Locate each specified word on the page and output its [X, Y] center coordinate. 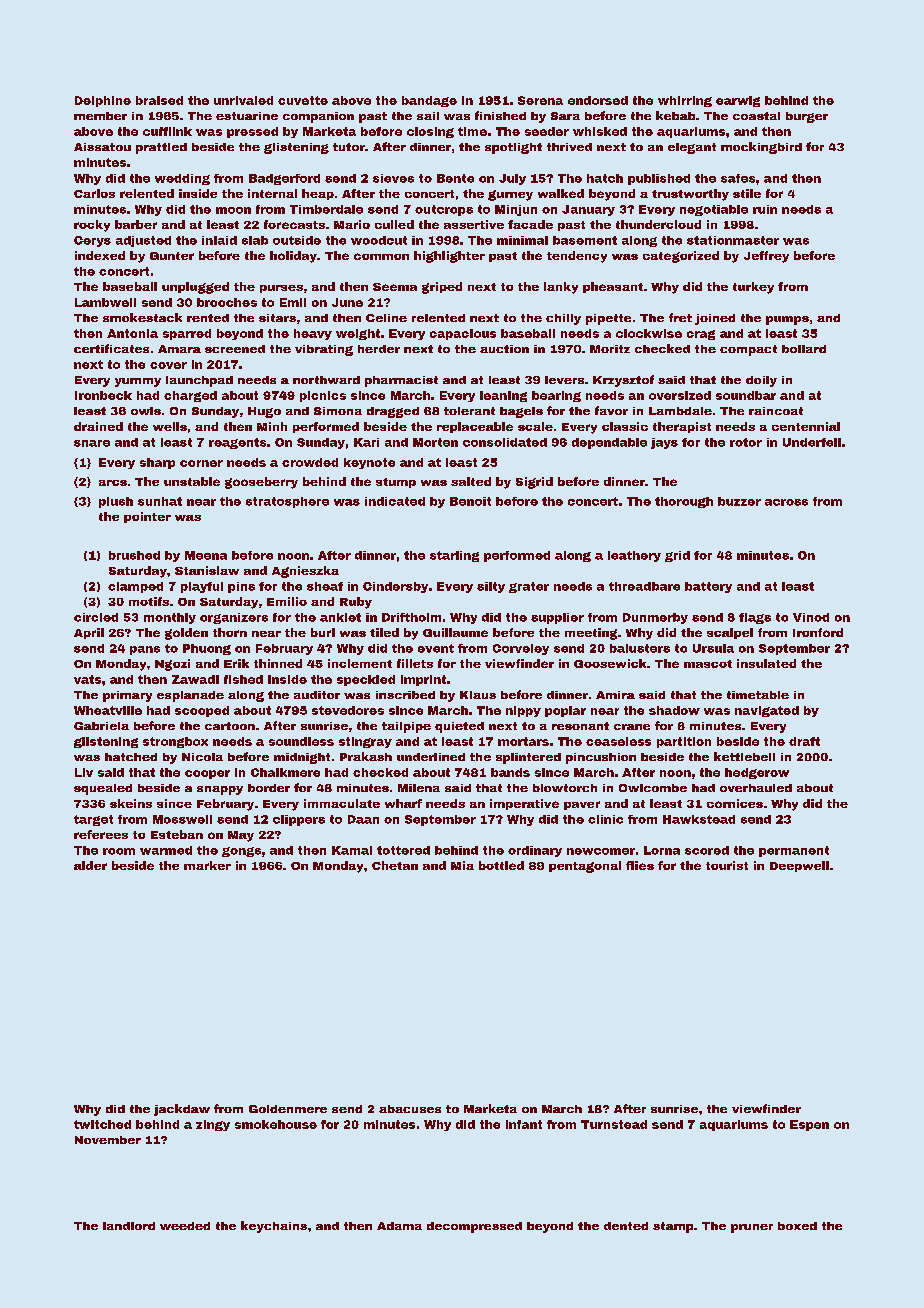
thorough [684, 502]
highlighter [449, 257]
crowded [310, 462]
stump [396, 483]
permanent [794, 851]
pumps [787, 320]
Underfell [812, 442]
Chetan [395, 865]
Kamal [352, 850]
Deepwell [799, 866]
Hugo [264, 412]
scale [535, 426]
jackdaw [182, 1110]
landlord [129, 1226]
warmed [166, 850]
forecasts [294, 224]
